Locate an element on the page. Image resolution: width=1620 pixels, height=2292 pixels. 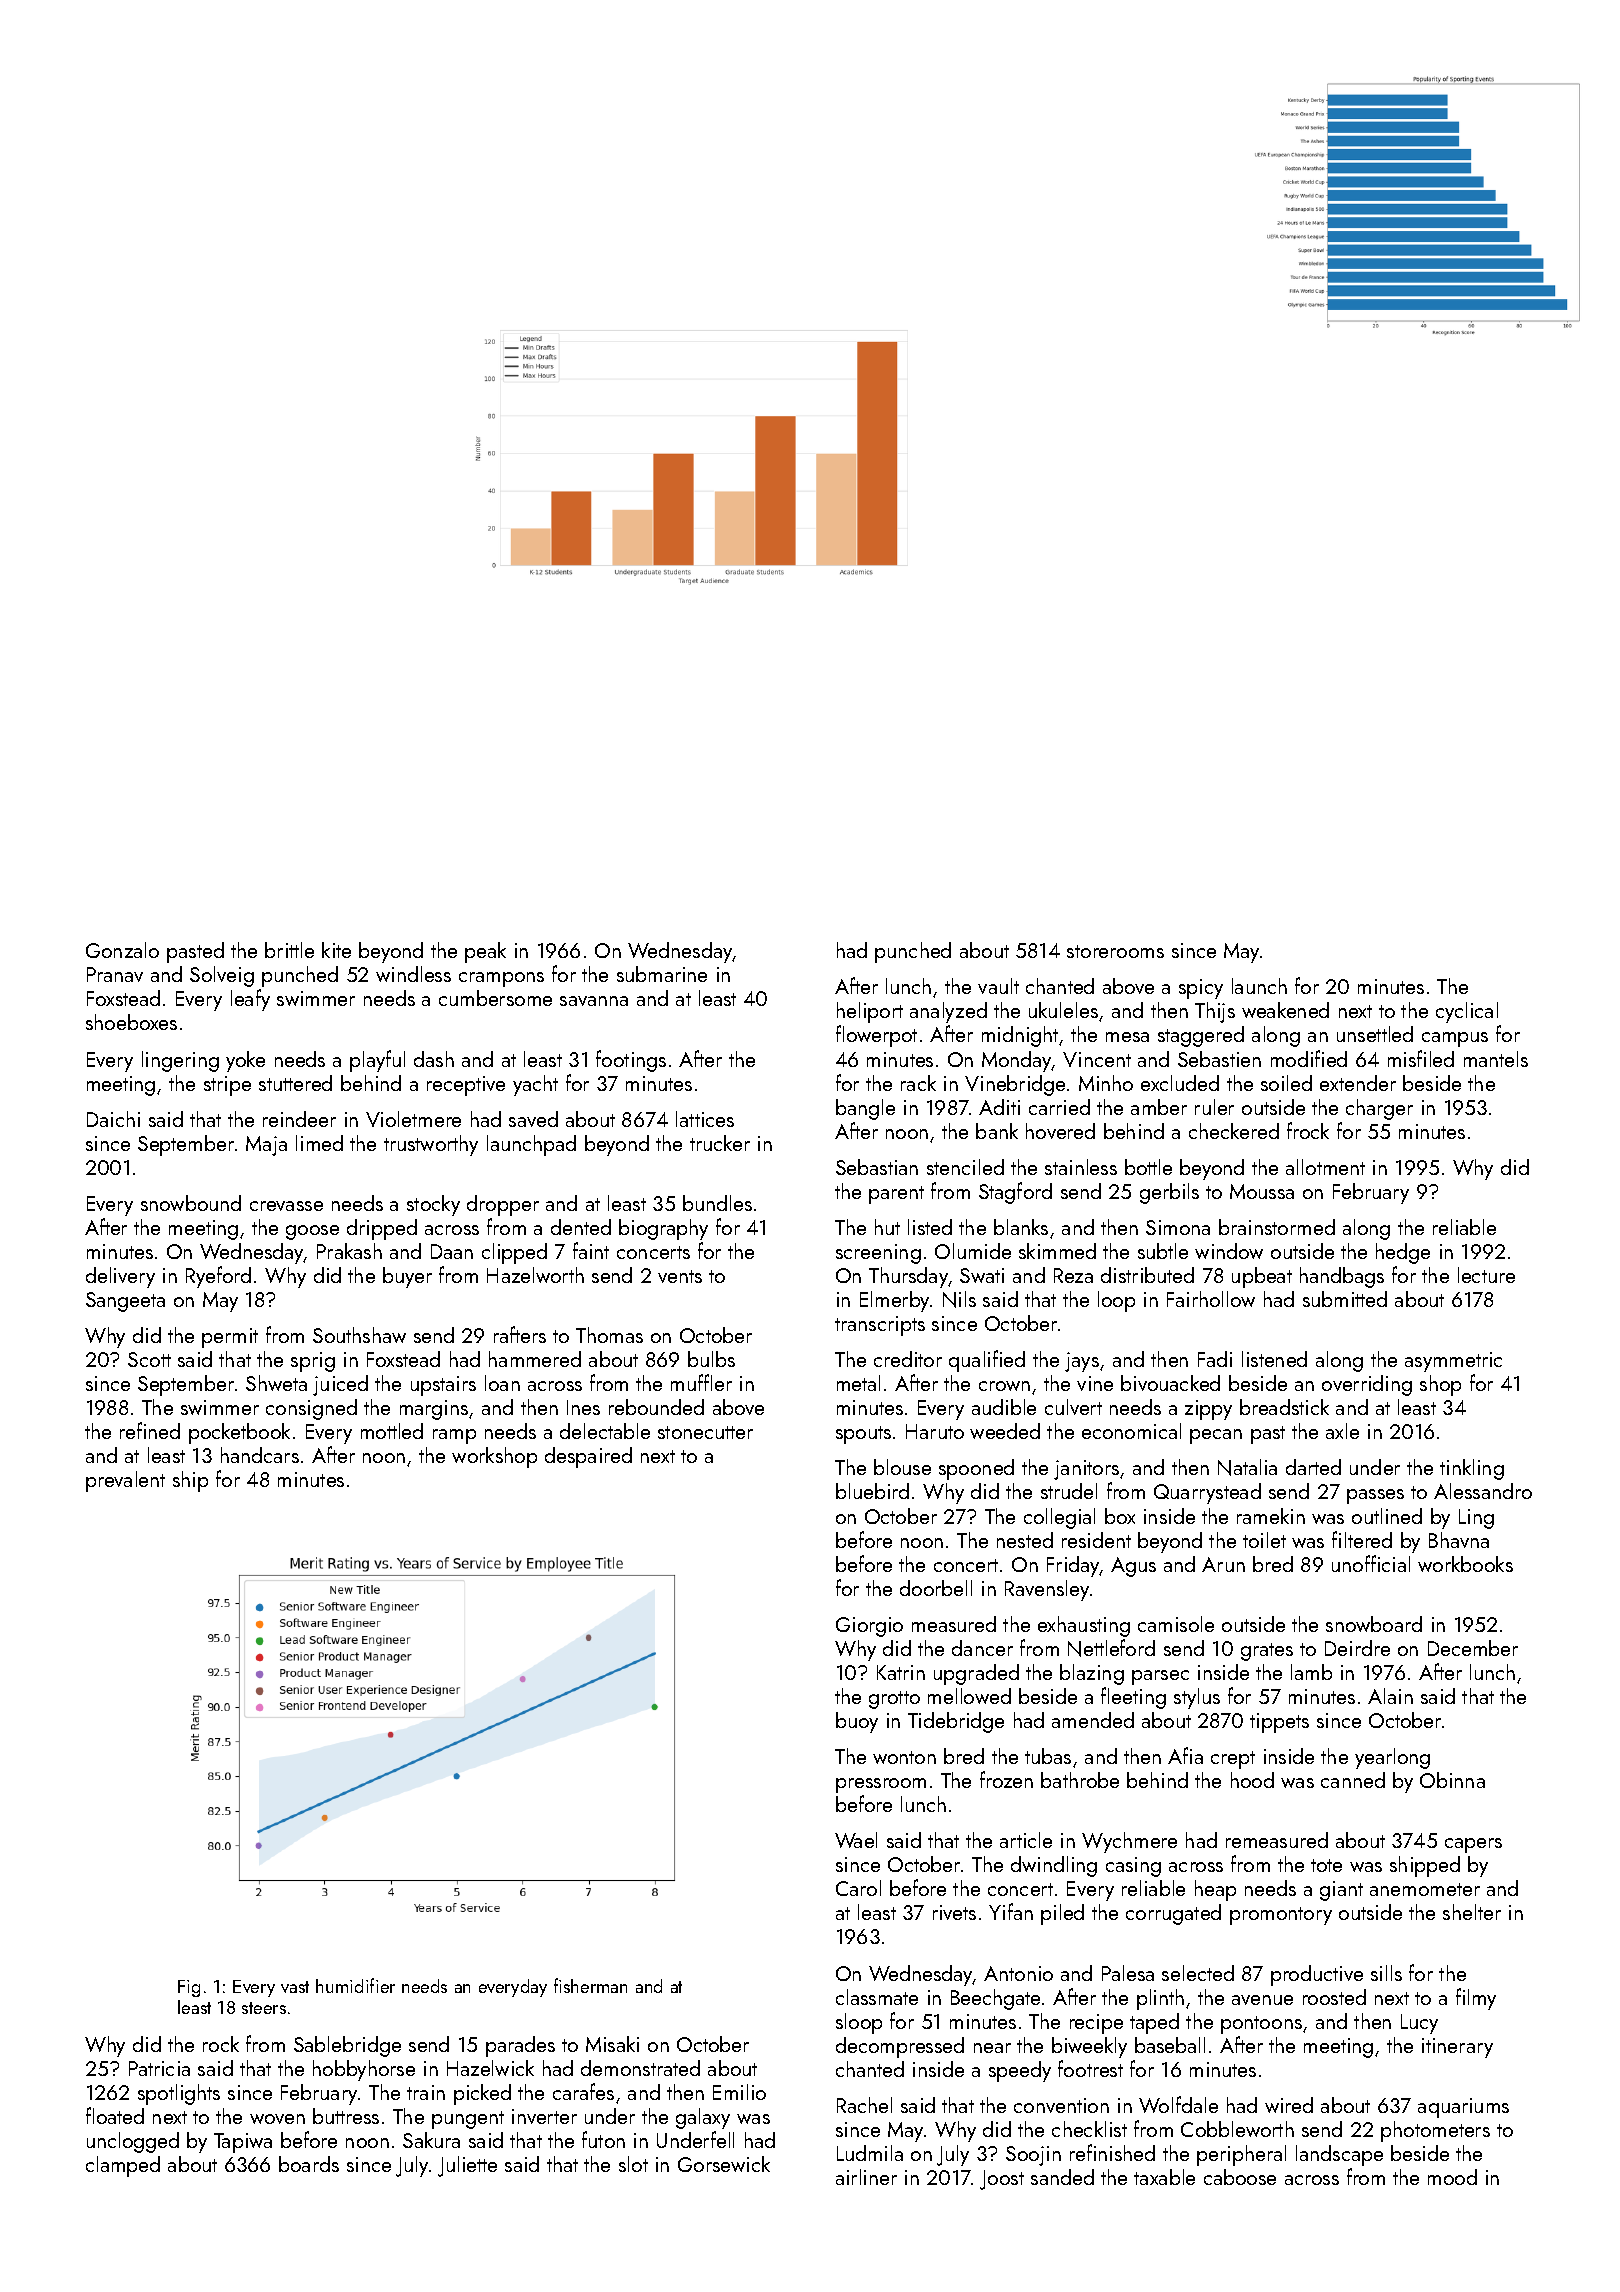
fisherman is located at coordinates (590, 1985).
